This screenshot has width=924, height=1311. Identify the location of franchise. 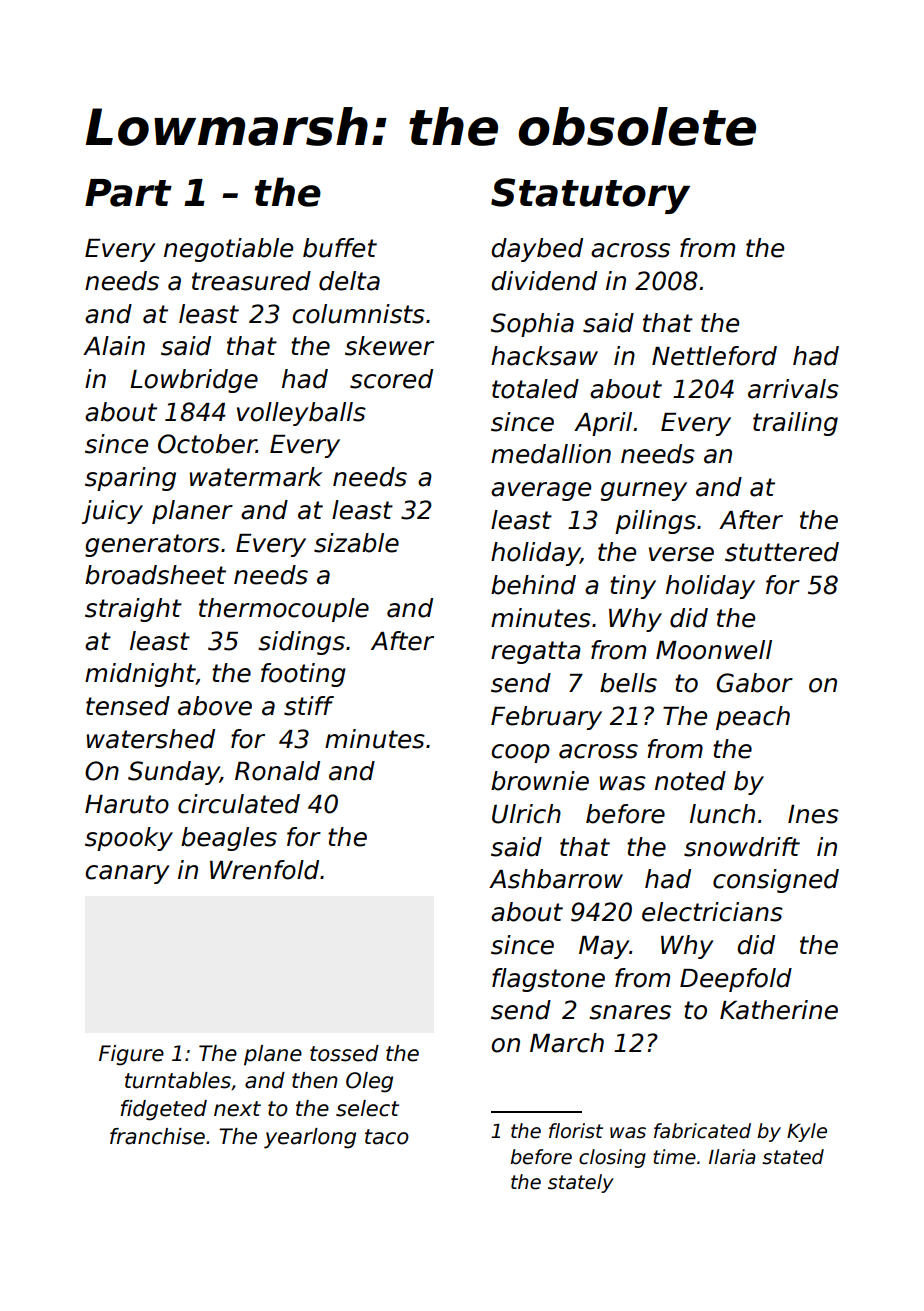
(157, 1136).
